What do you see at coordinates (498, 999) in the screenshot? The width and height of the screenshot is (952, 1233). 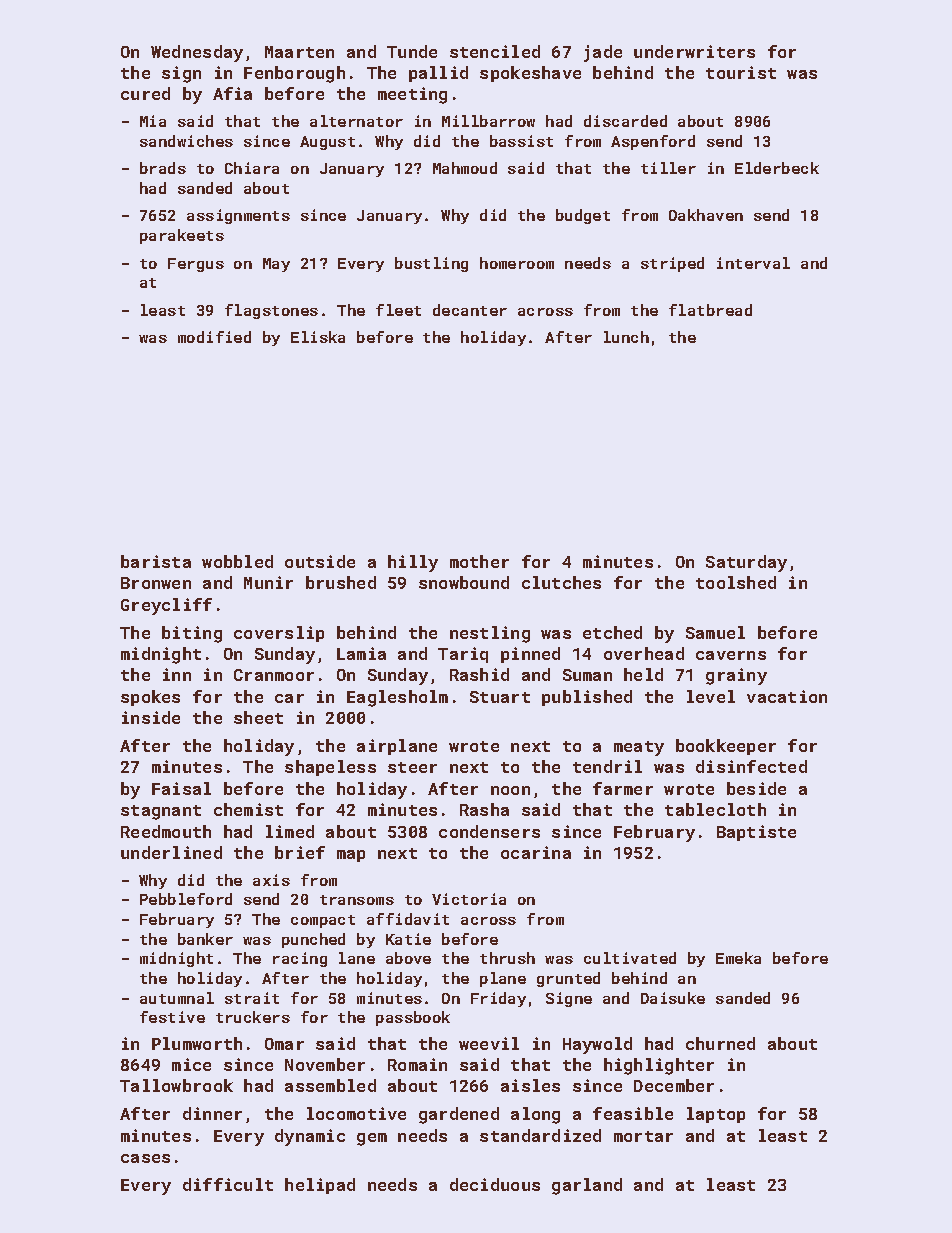 I see `Friday` at bounding box center [498, 999].
